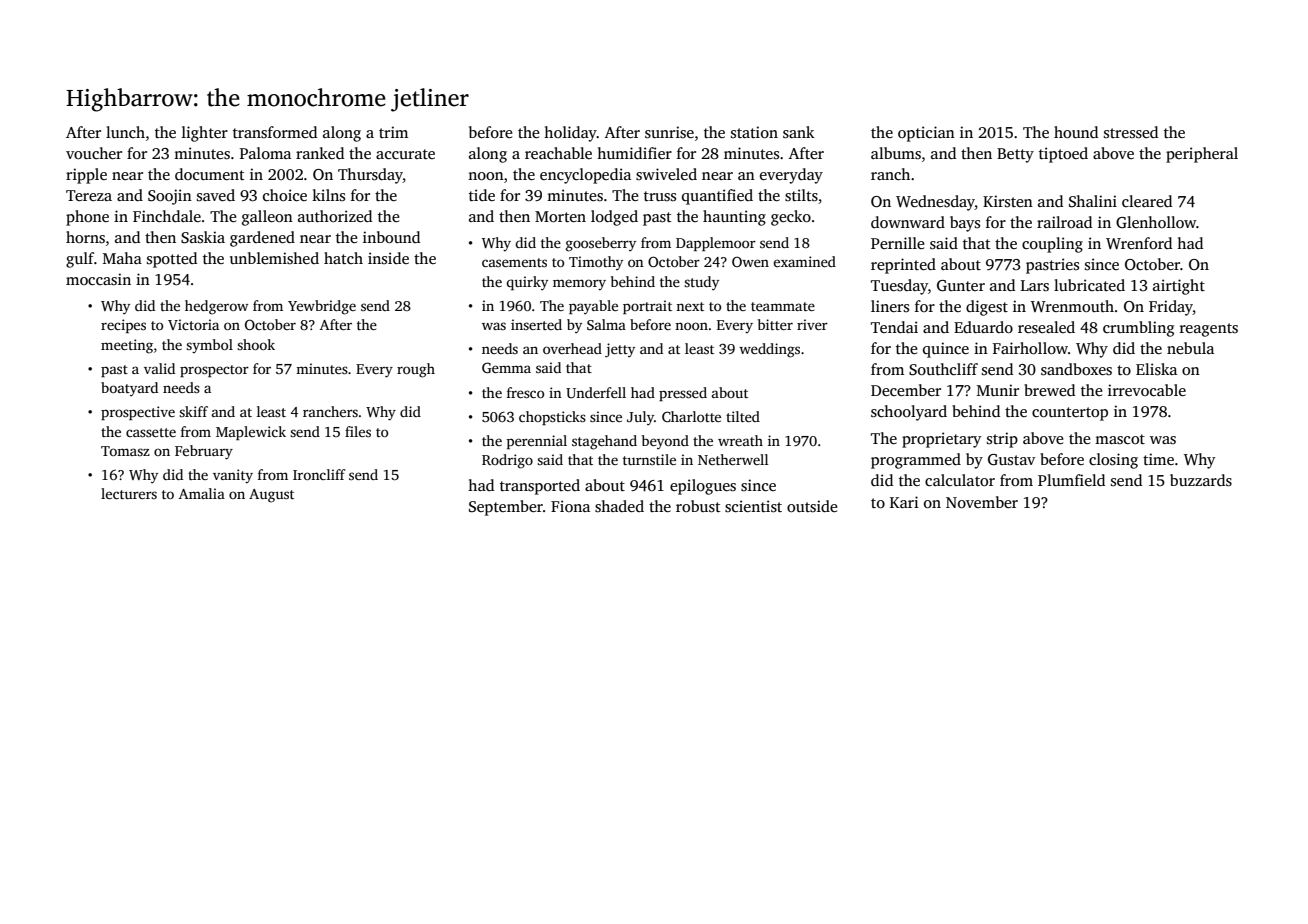 The image size is (1308, 924). Describe the element at coordinates (769, 350) in the screenshot. I see `weddings` at that location.
